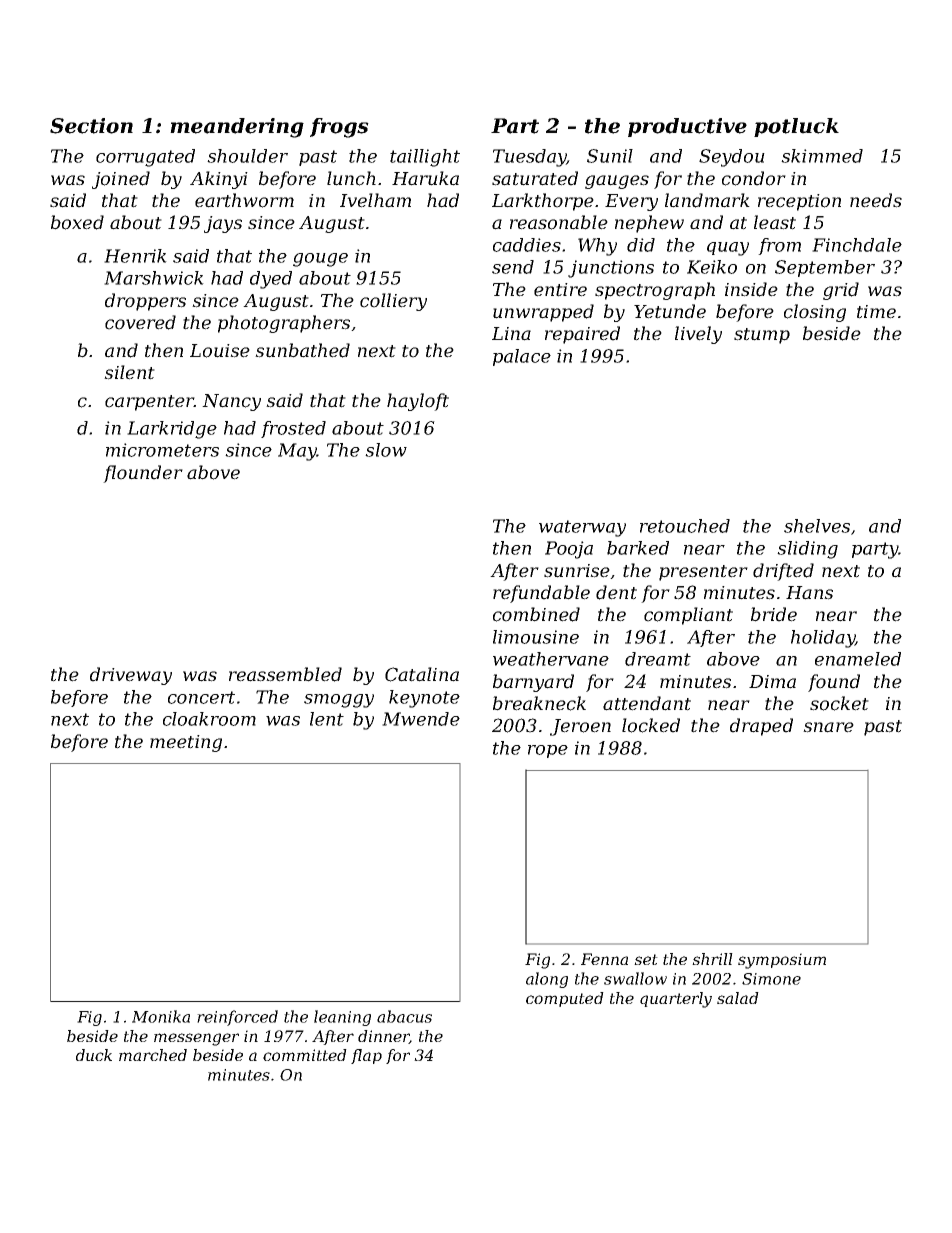 The width and height of the page is (952, 1233). I want to click on Ivelham, so click(375, 200).
